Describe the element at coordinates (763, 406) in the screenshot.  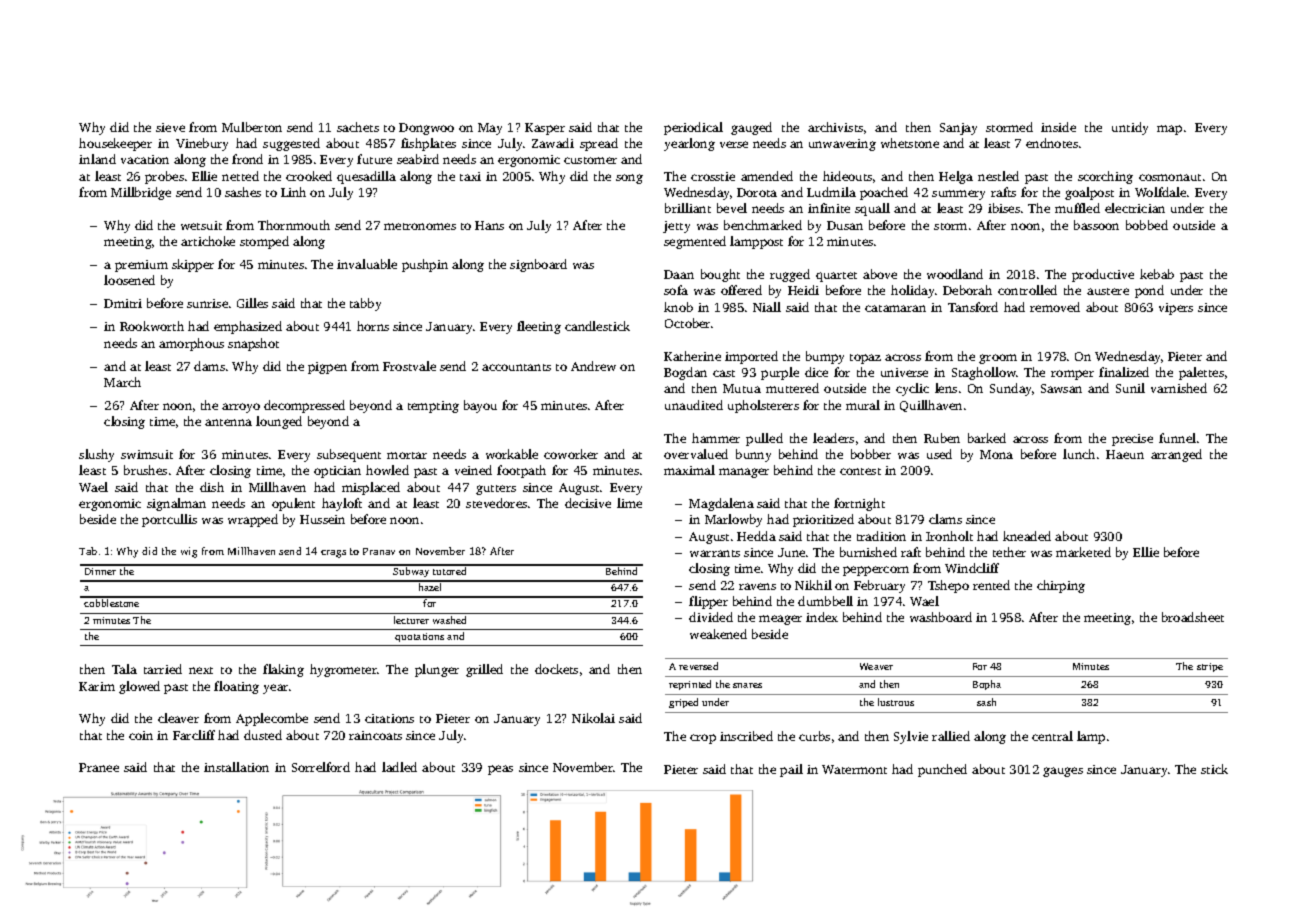
I see `upholsterers` at that location.
